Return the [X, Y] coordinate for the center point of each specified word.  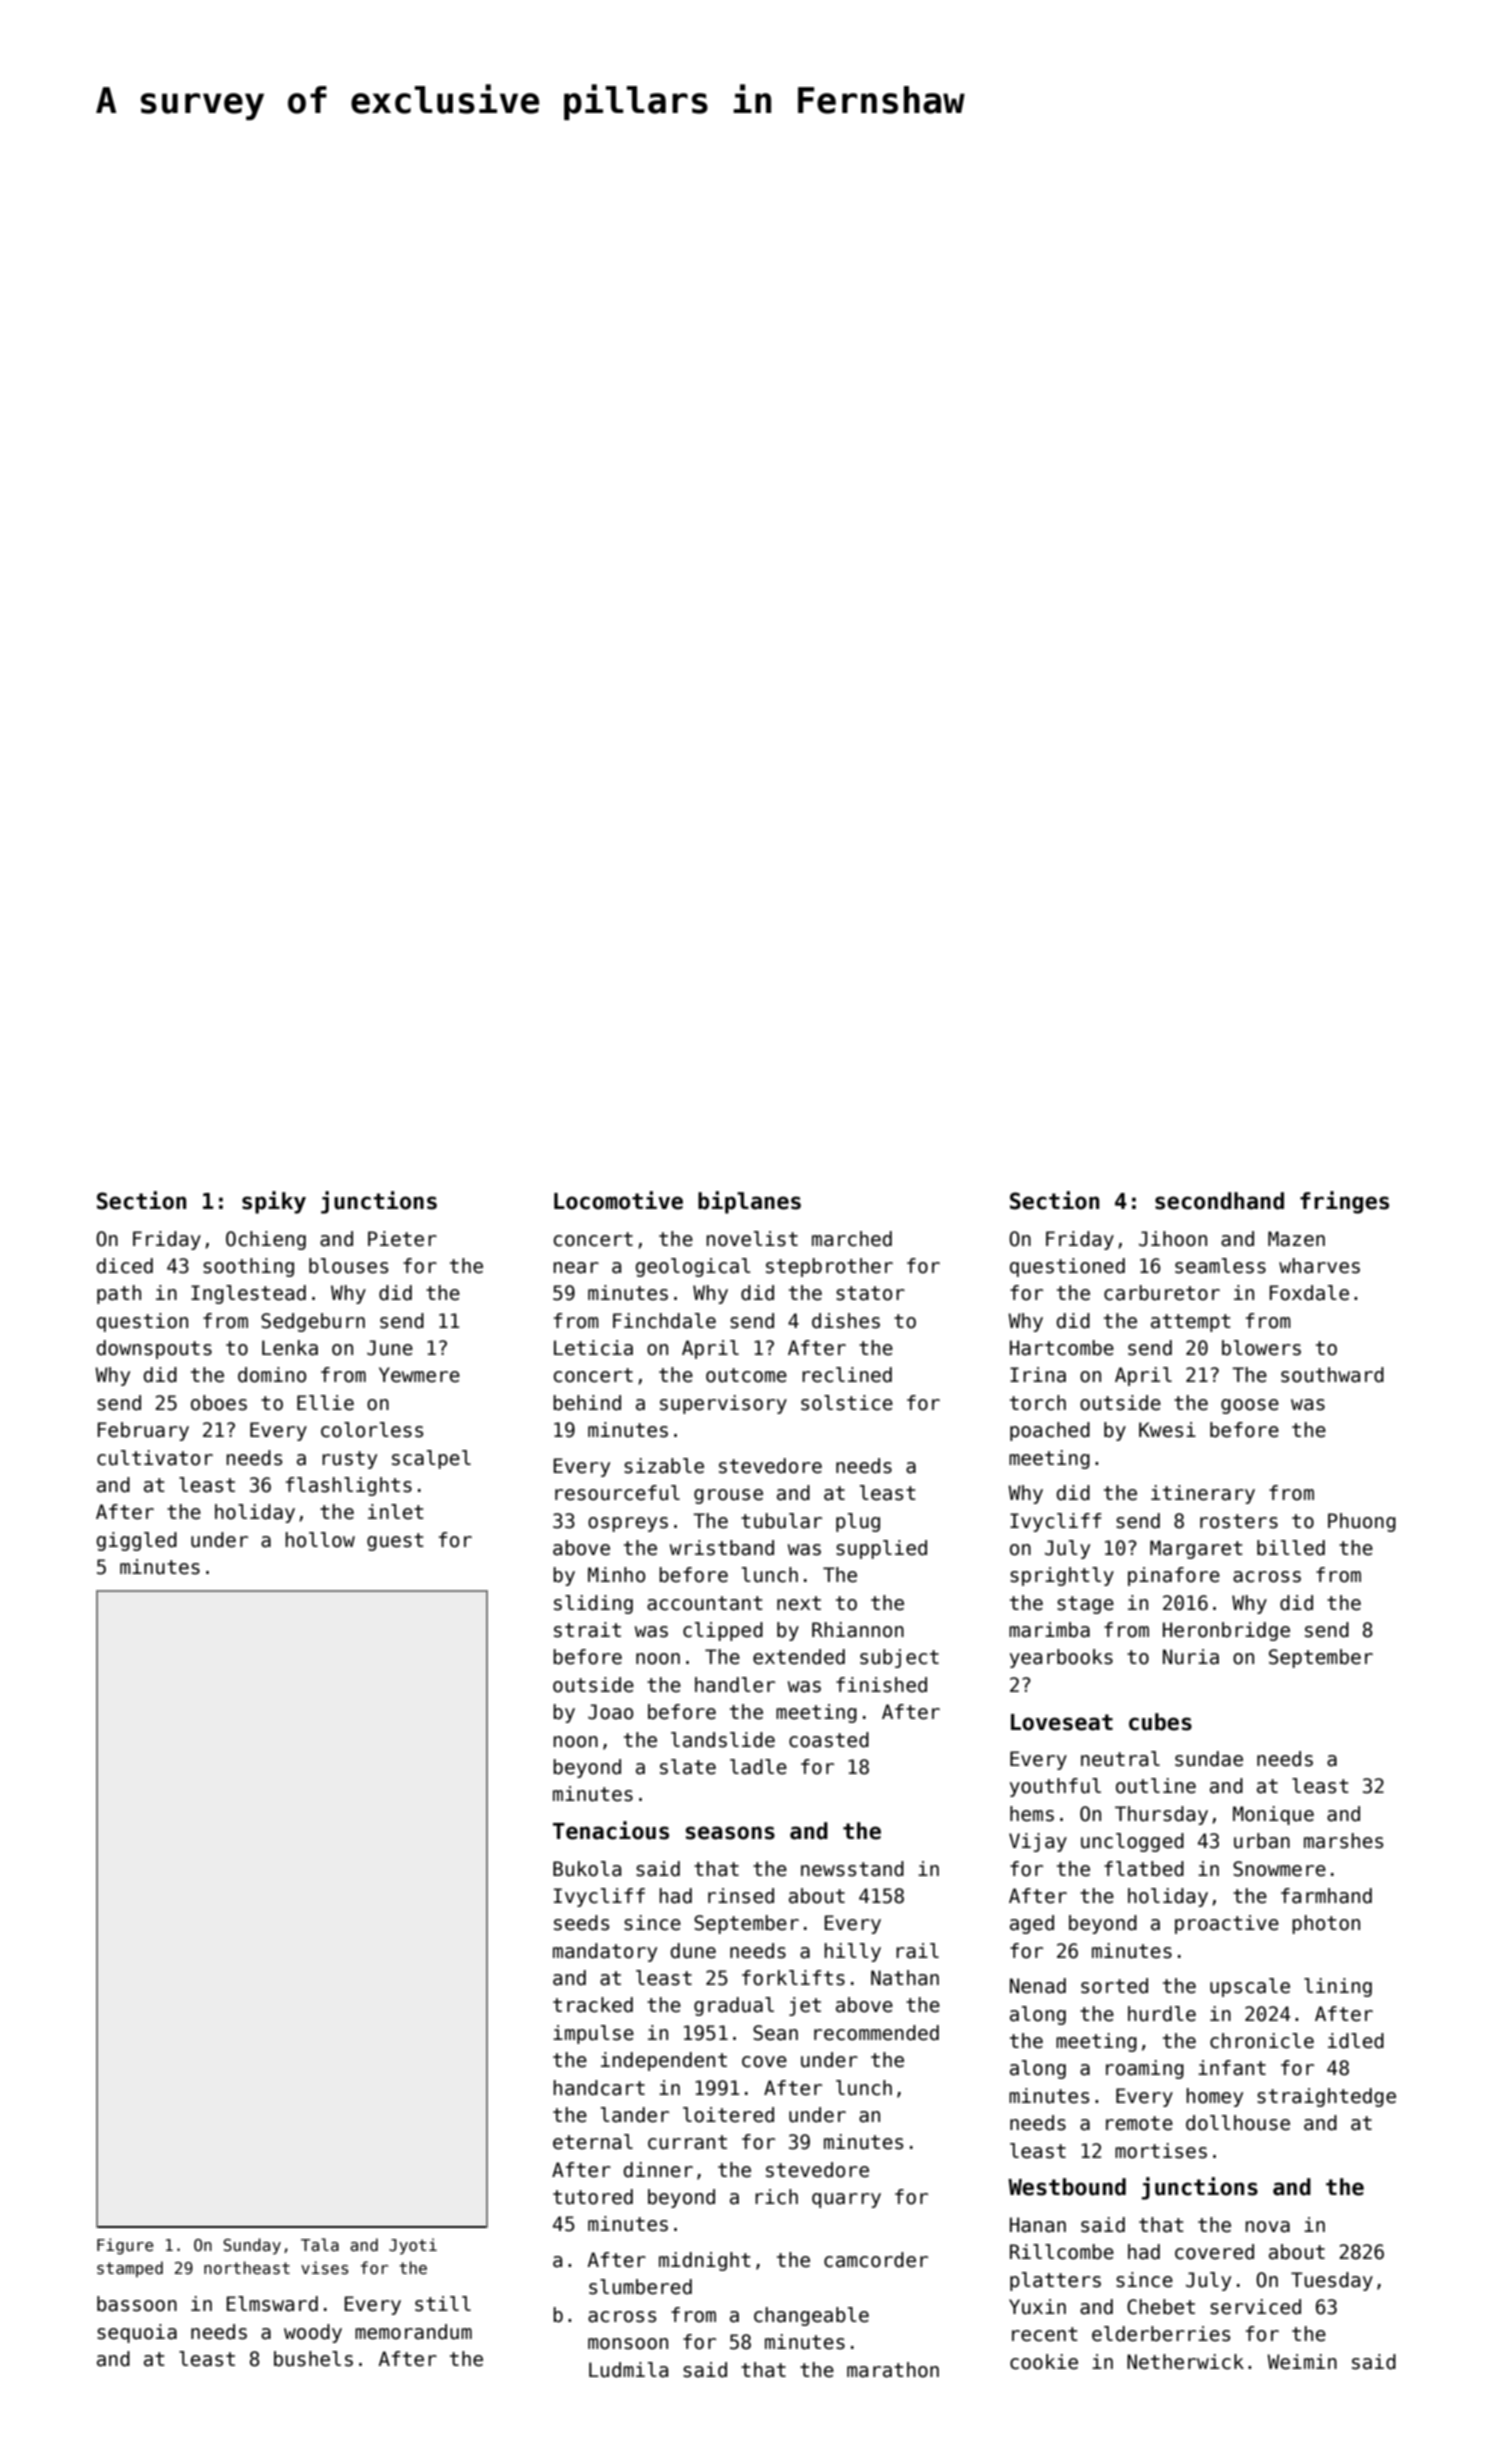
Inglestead [248, 1294]
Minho [616, 1575]
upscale [1250, 1987]
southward [1332, 1375]
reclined [847, 1375]
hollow [320, 1540]
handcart [599, 2088]
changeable [811, 2316]
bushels [313, 2359]
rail [917, 1951]
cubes [1160, 1722]
